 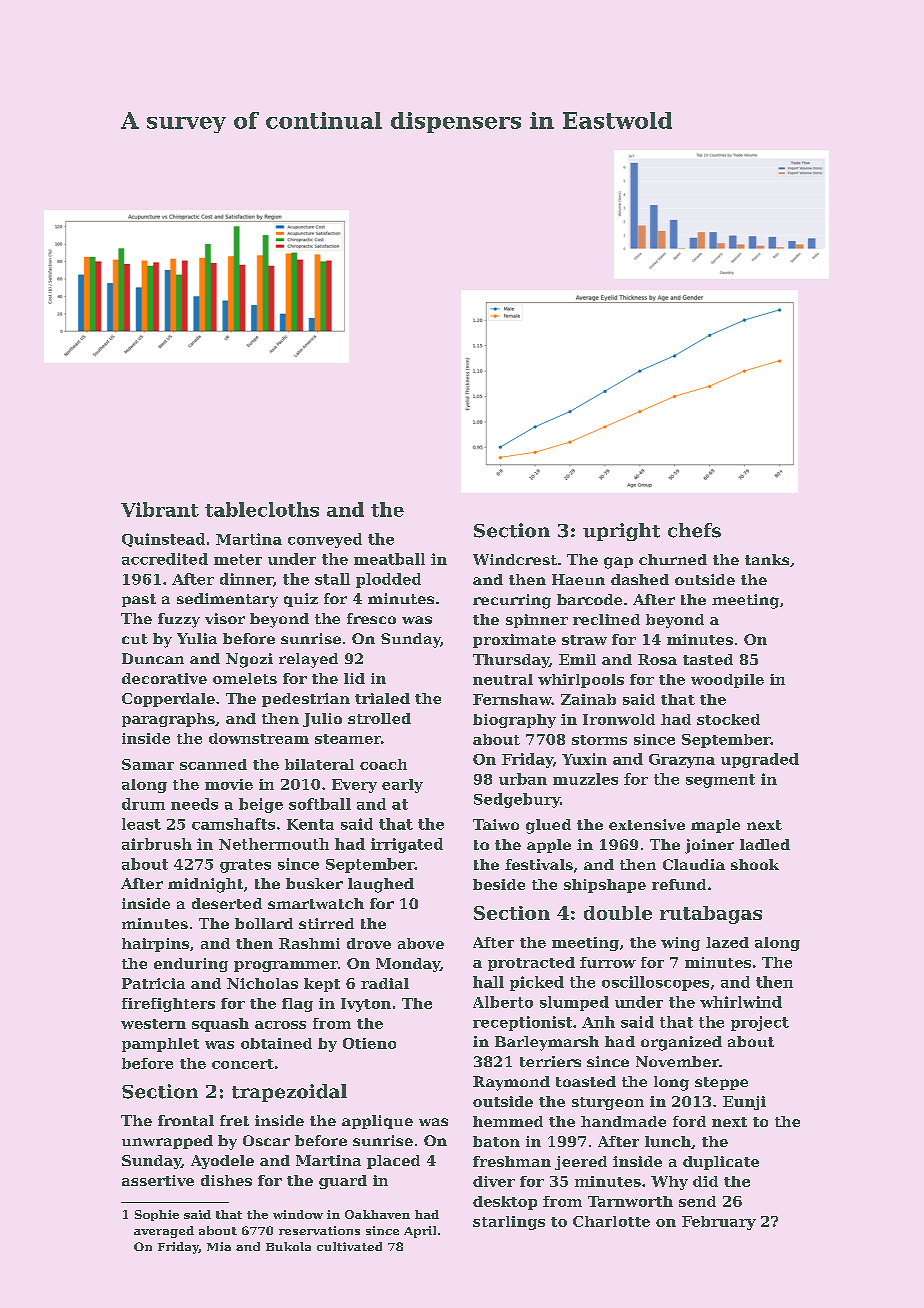 What do you see at coordinates (694, 530) in the page?
I see `chefs` at bounding box center [694, 530].
